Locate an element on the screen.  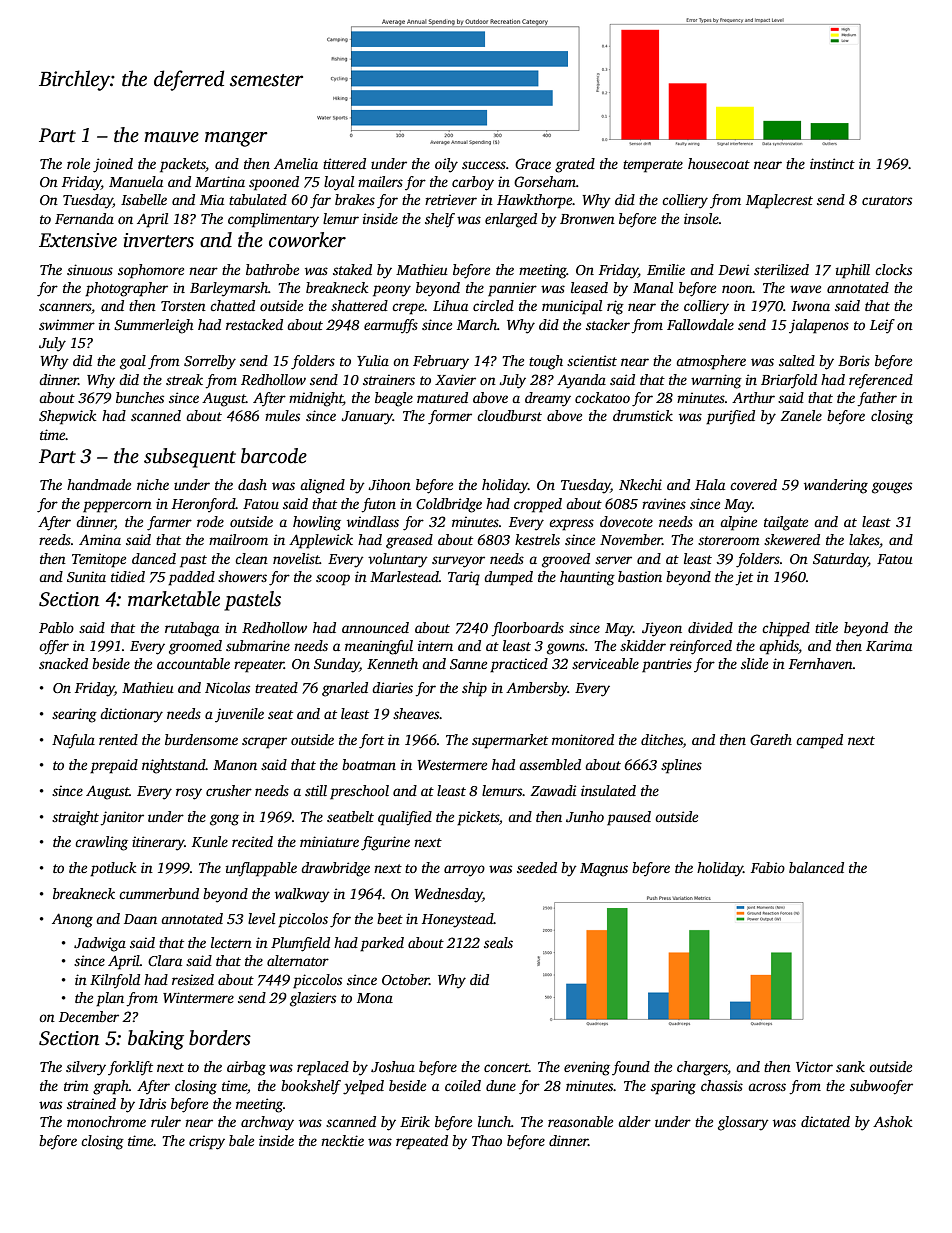
seals is located at coordinates (498, 942).
